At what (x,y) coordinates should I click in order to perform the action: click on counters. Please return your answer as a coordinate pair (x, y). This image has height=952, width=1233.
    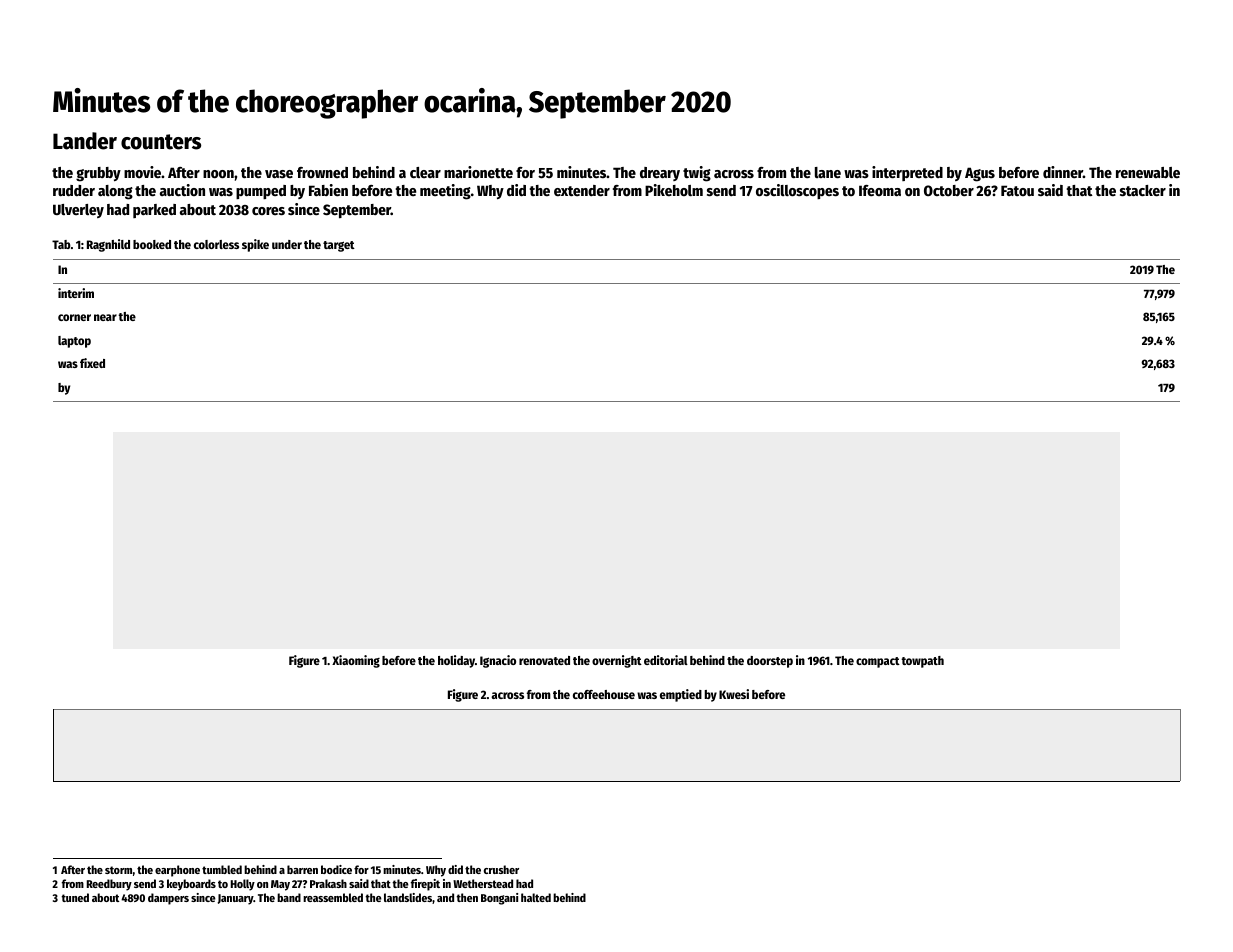
    Looking at the image, I should click on (161, 142).
